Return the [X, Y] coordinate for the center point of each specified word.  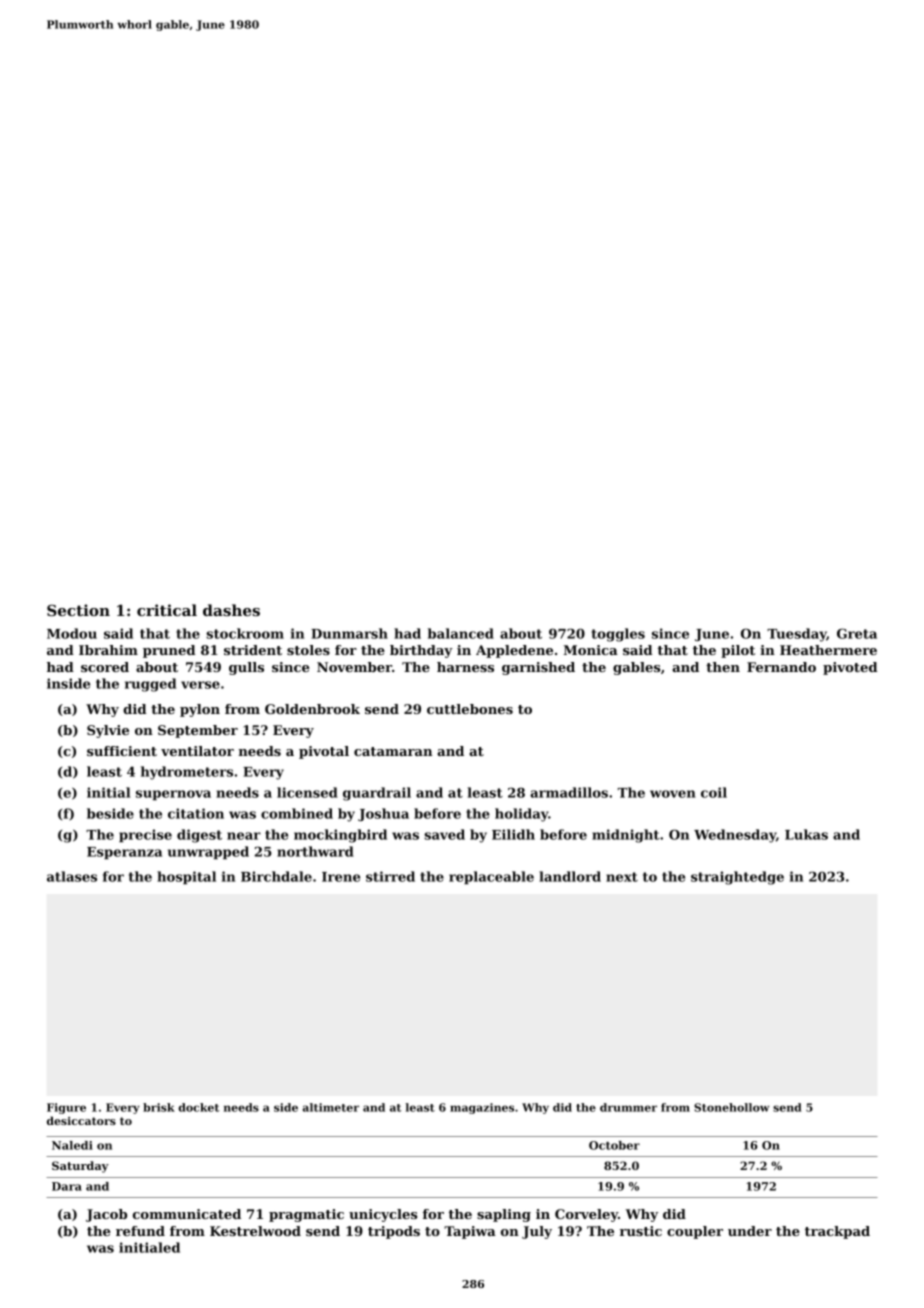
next [622, 877]
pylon [200, 710]
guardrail [377, 794]
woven [673, 794]
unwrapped [208, 852]
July [537, 1232]
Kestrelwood [255, 1231]
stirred [390, 876]
